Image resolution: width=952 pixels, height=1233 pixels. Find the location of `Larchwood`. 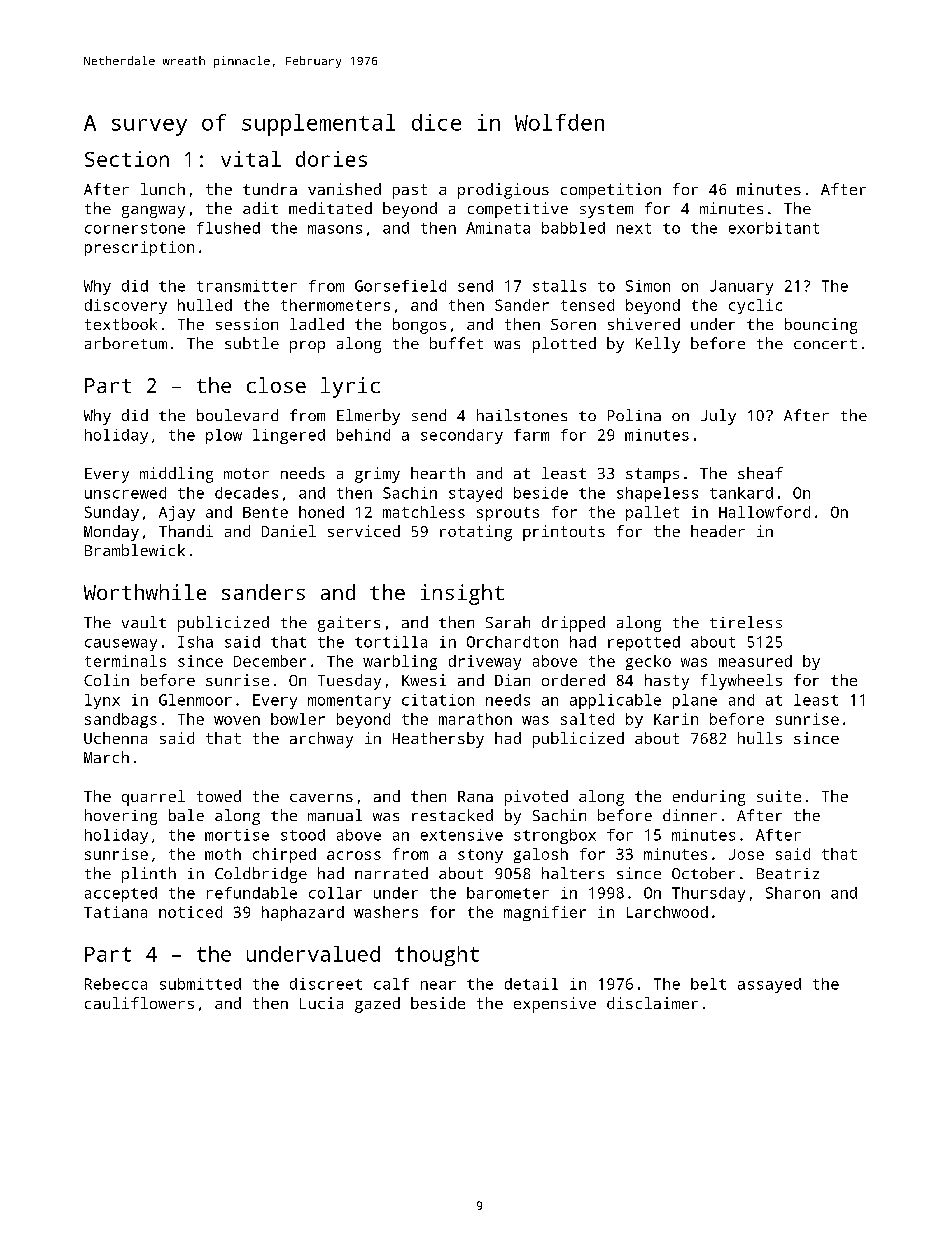

Larchwood is located at coordinates (667, 912).
